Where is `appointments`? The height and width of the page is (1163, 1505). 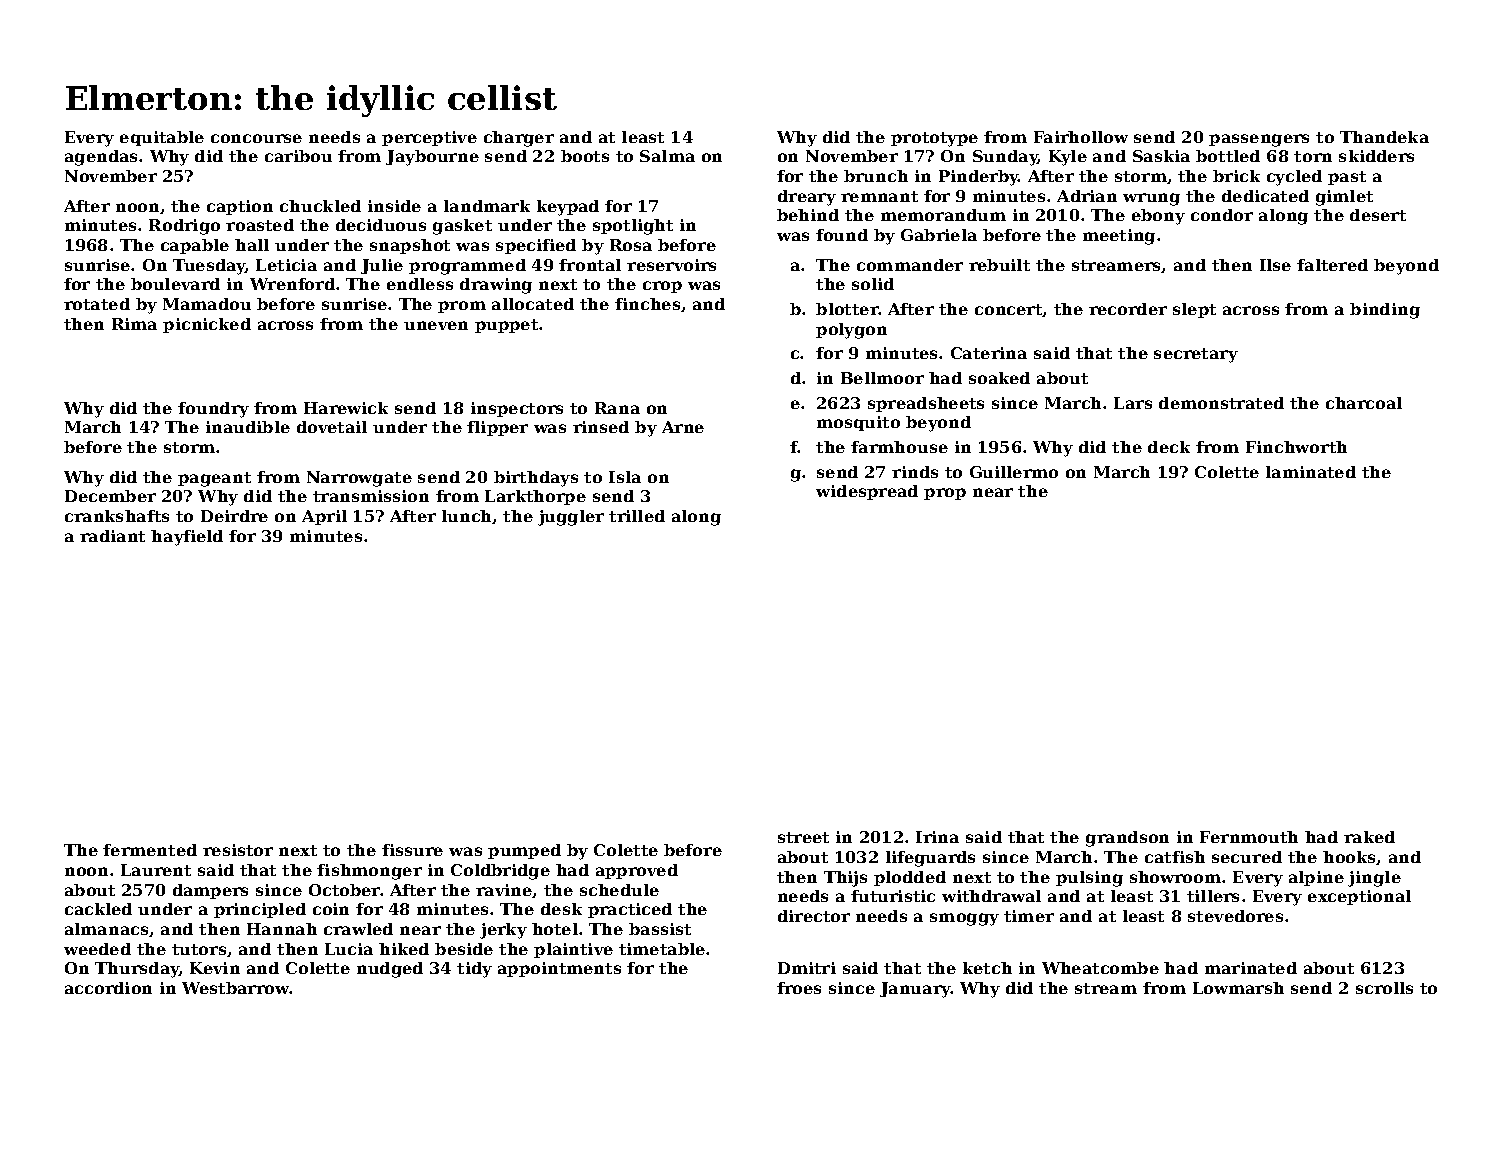 appointments is located at coordinates (559, 969).
